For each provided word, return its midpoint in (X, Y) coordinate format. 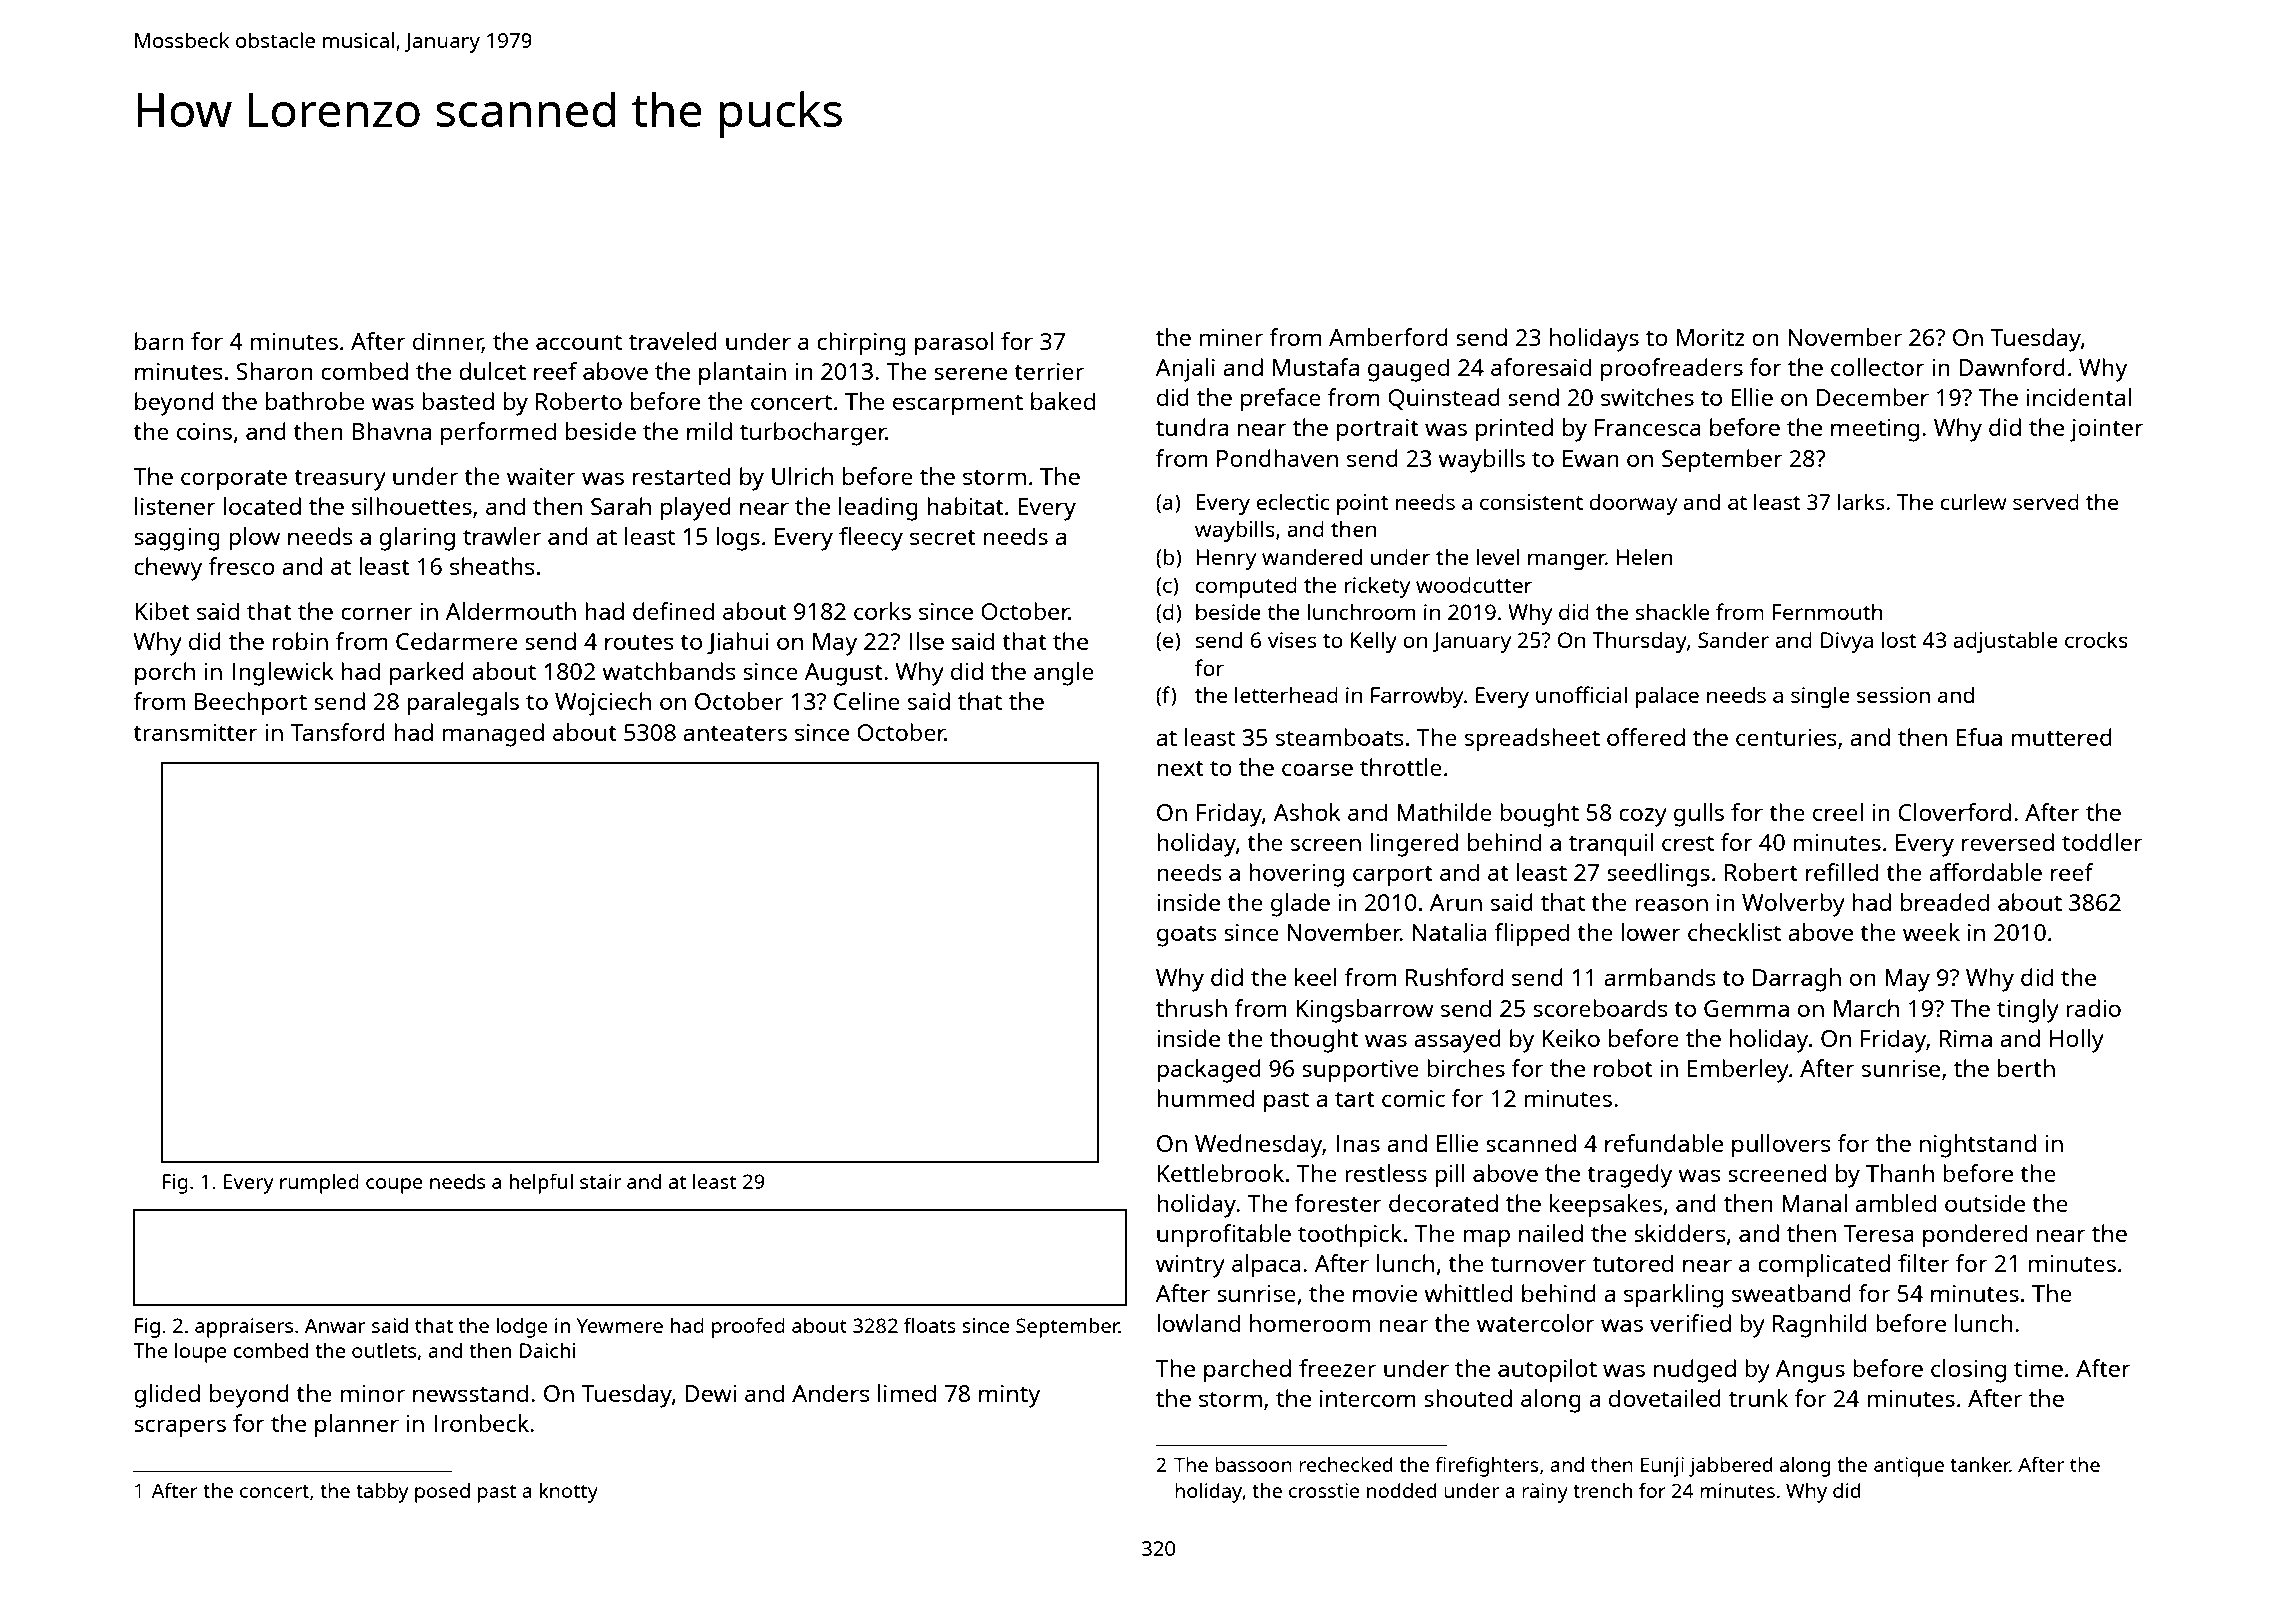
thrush (1191, 1008)
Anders (831, 1393)
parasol (954, 344)
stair (600, 1181)
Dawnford (2012, 367)
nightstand (1978, 1146)
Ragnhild (1820, 1326)
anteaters (735, 733)
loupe (201, 1352)
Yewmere (620, 1325)
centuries (1786, 737)
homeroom (1310, 1323)
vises (1292, 640)
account (579, 342)
